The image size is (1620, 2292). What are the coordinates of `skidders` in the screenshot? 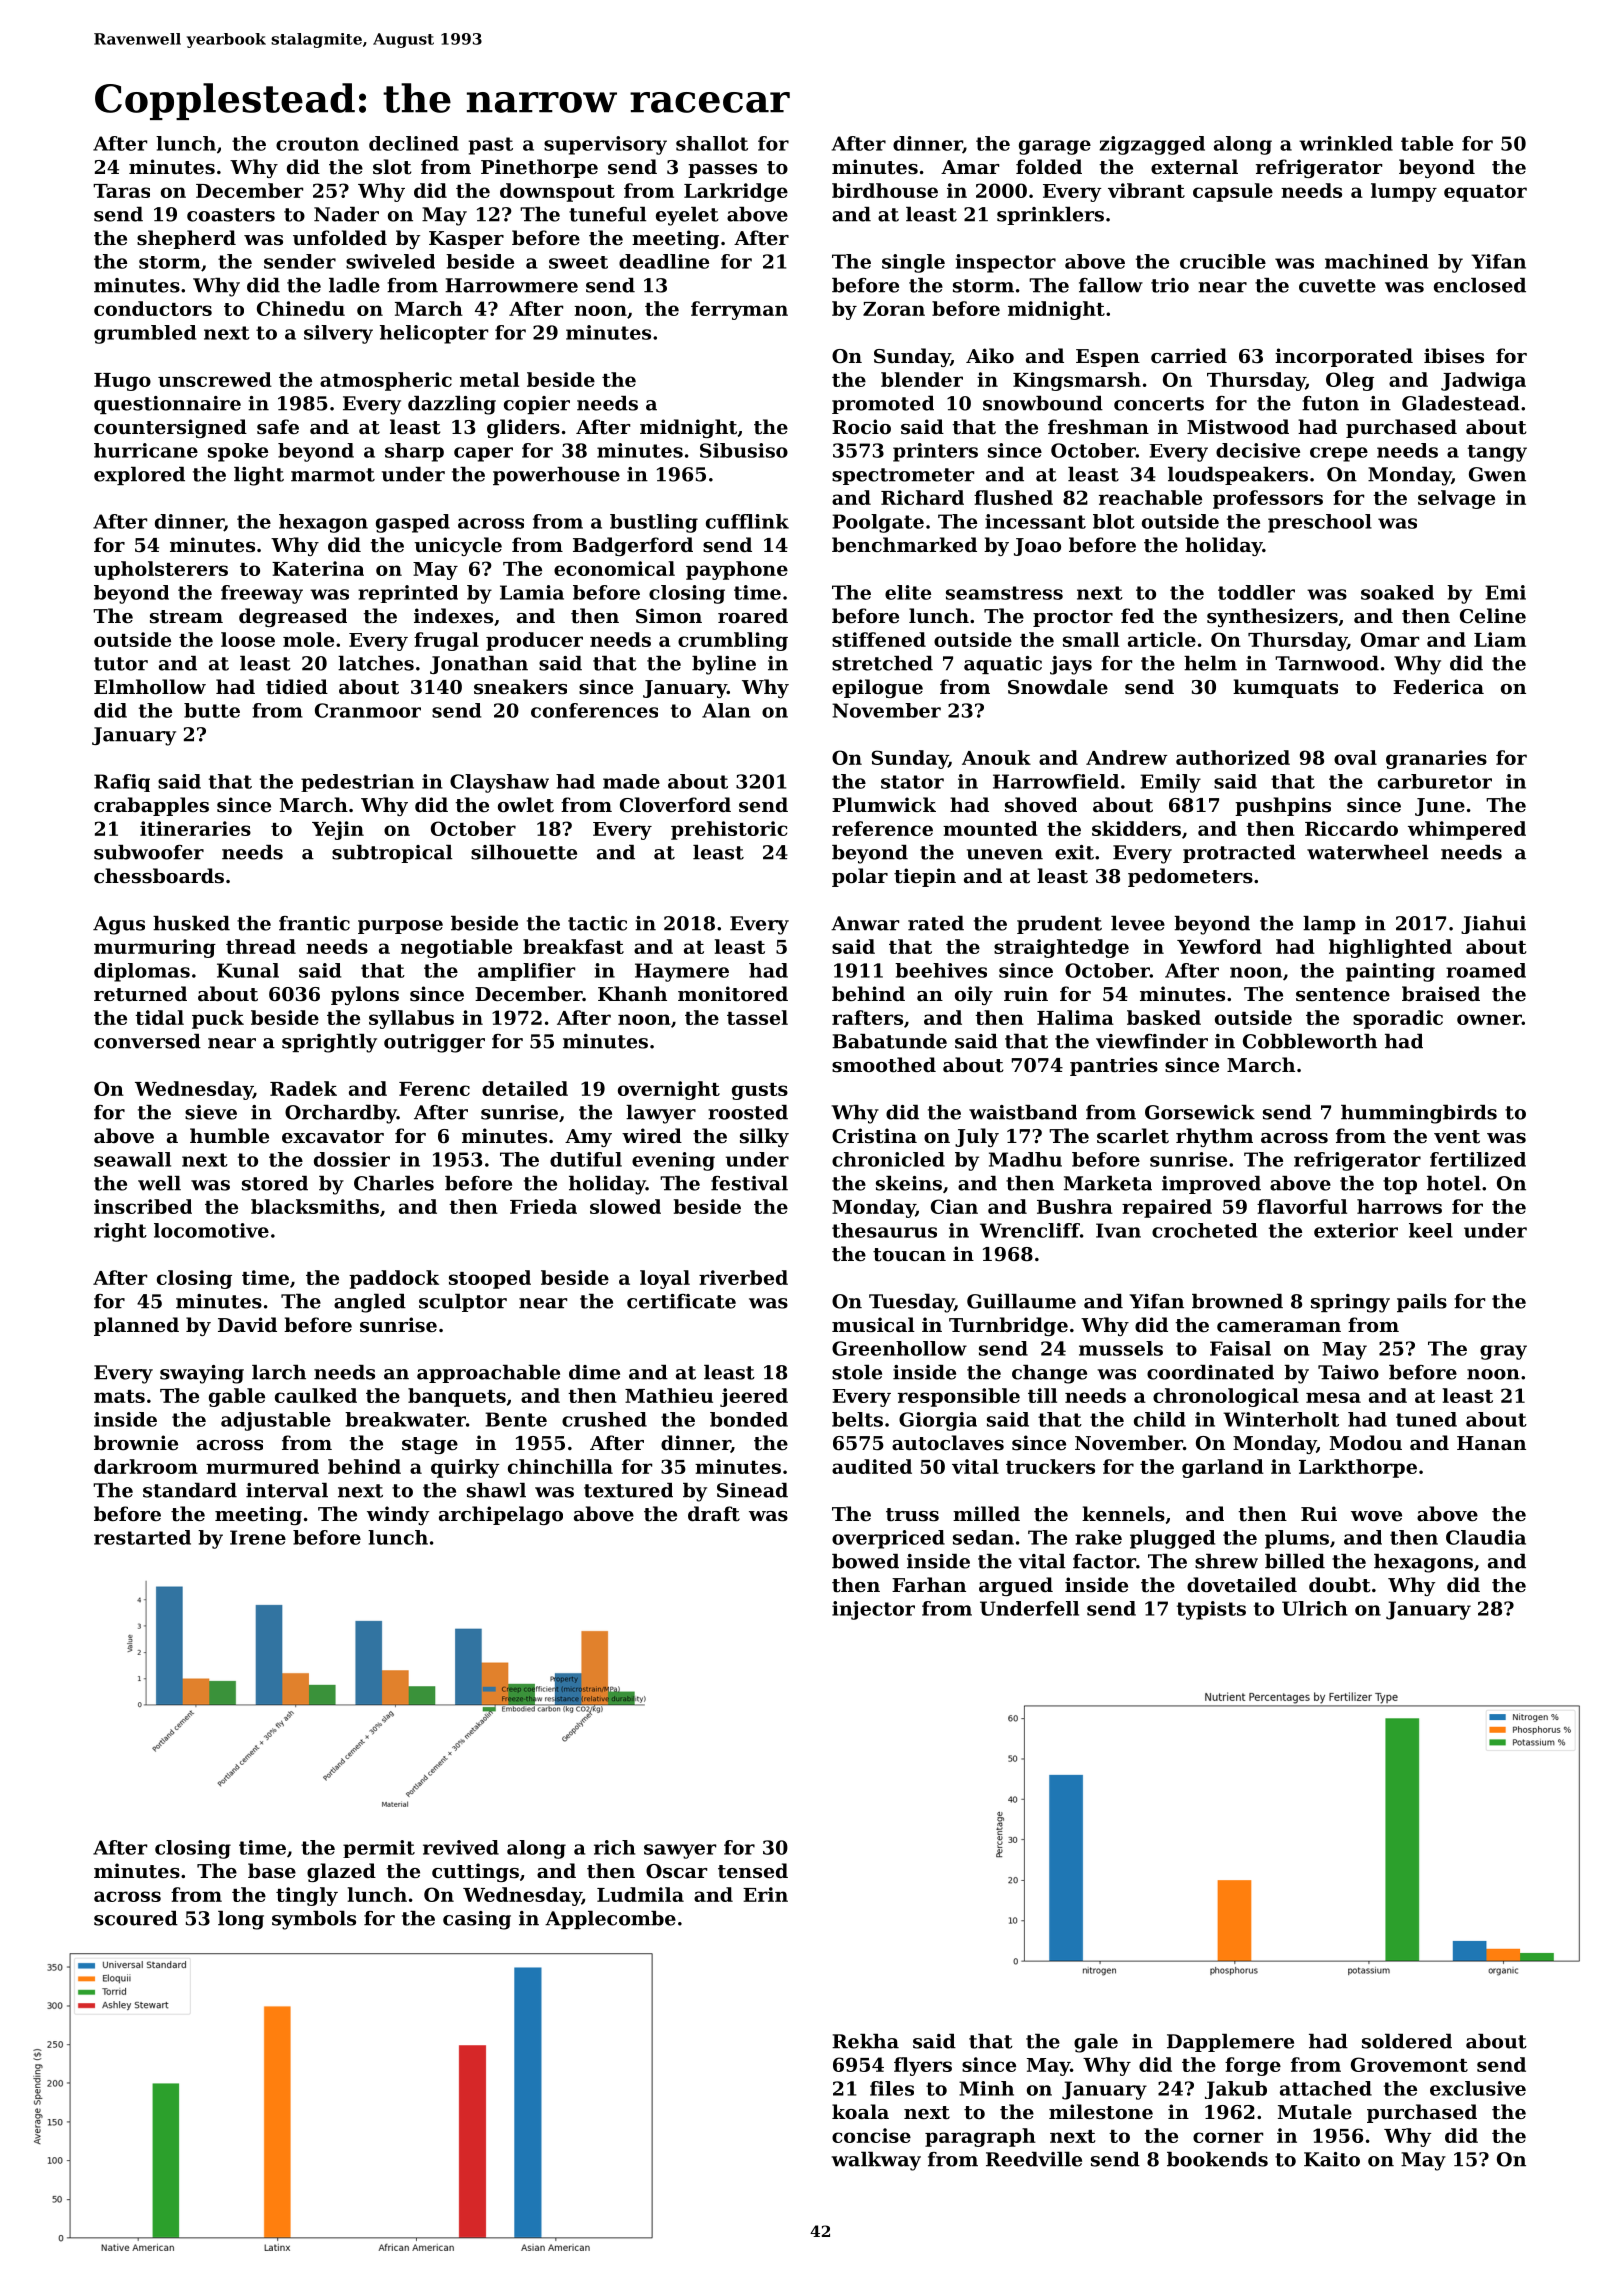 It's located at (1136, 828).
